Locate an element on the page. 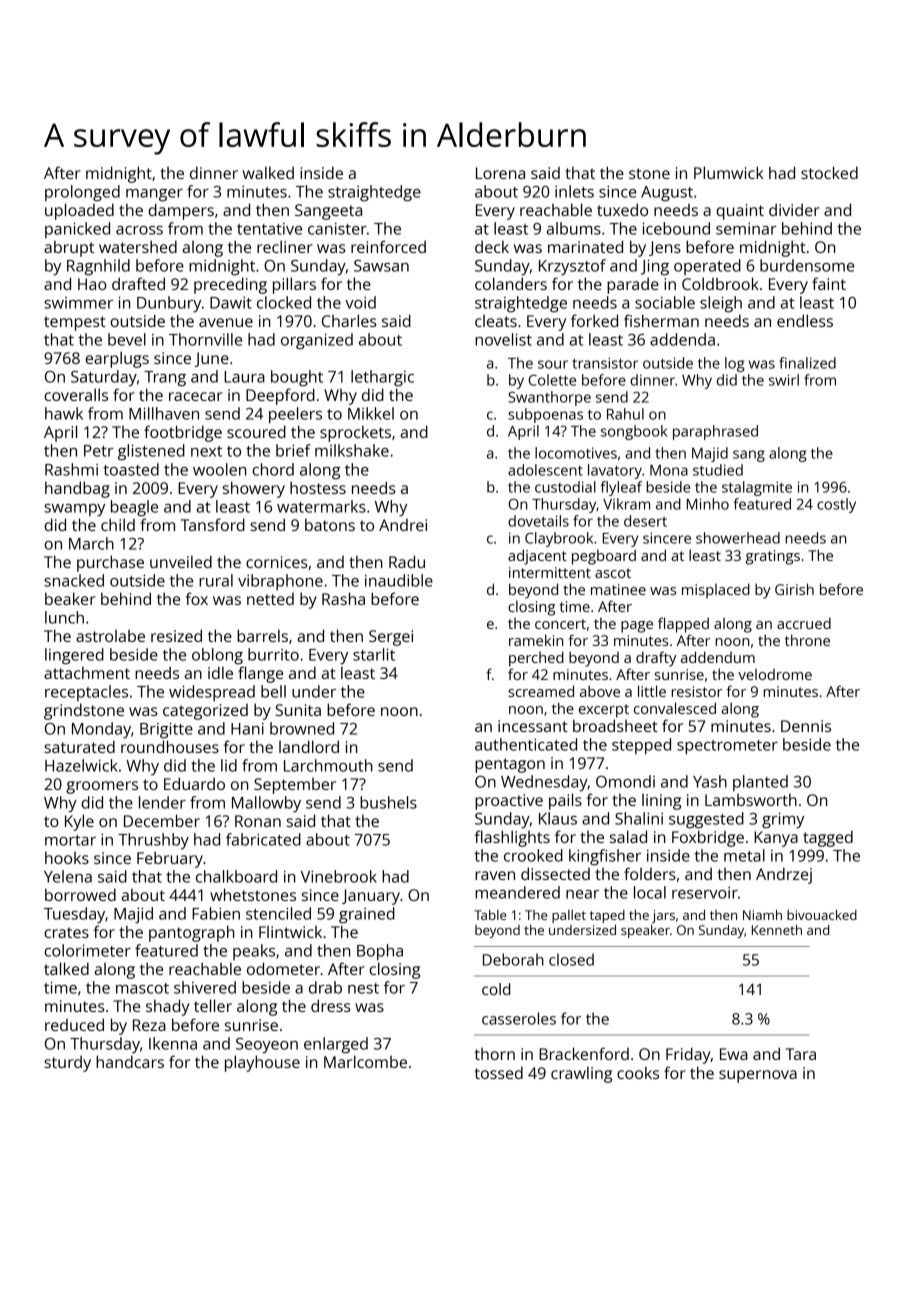 This page has width=908, height=1316. ramekin is located at coordinates (536, 640).
